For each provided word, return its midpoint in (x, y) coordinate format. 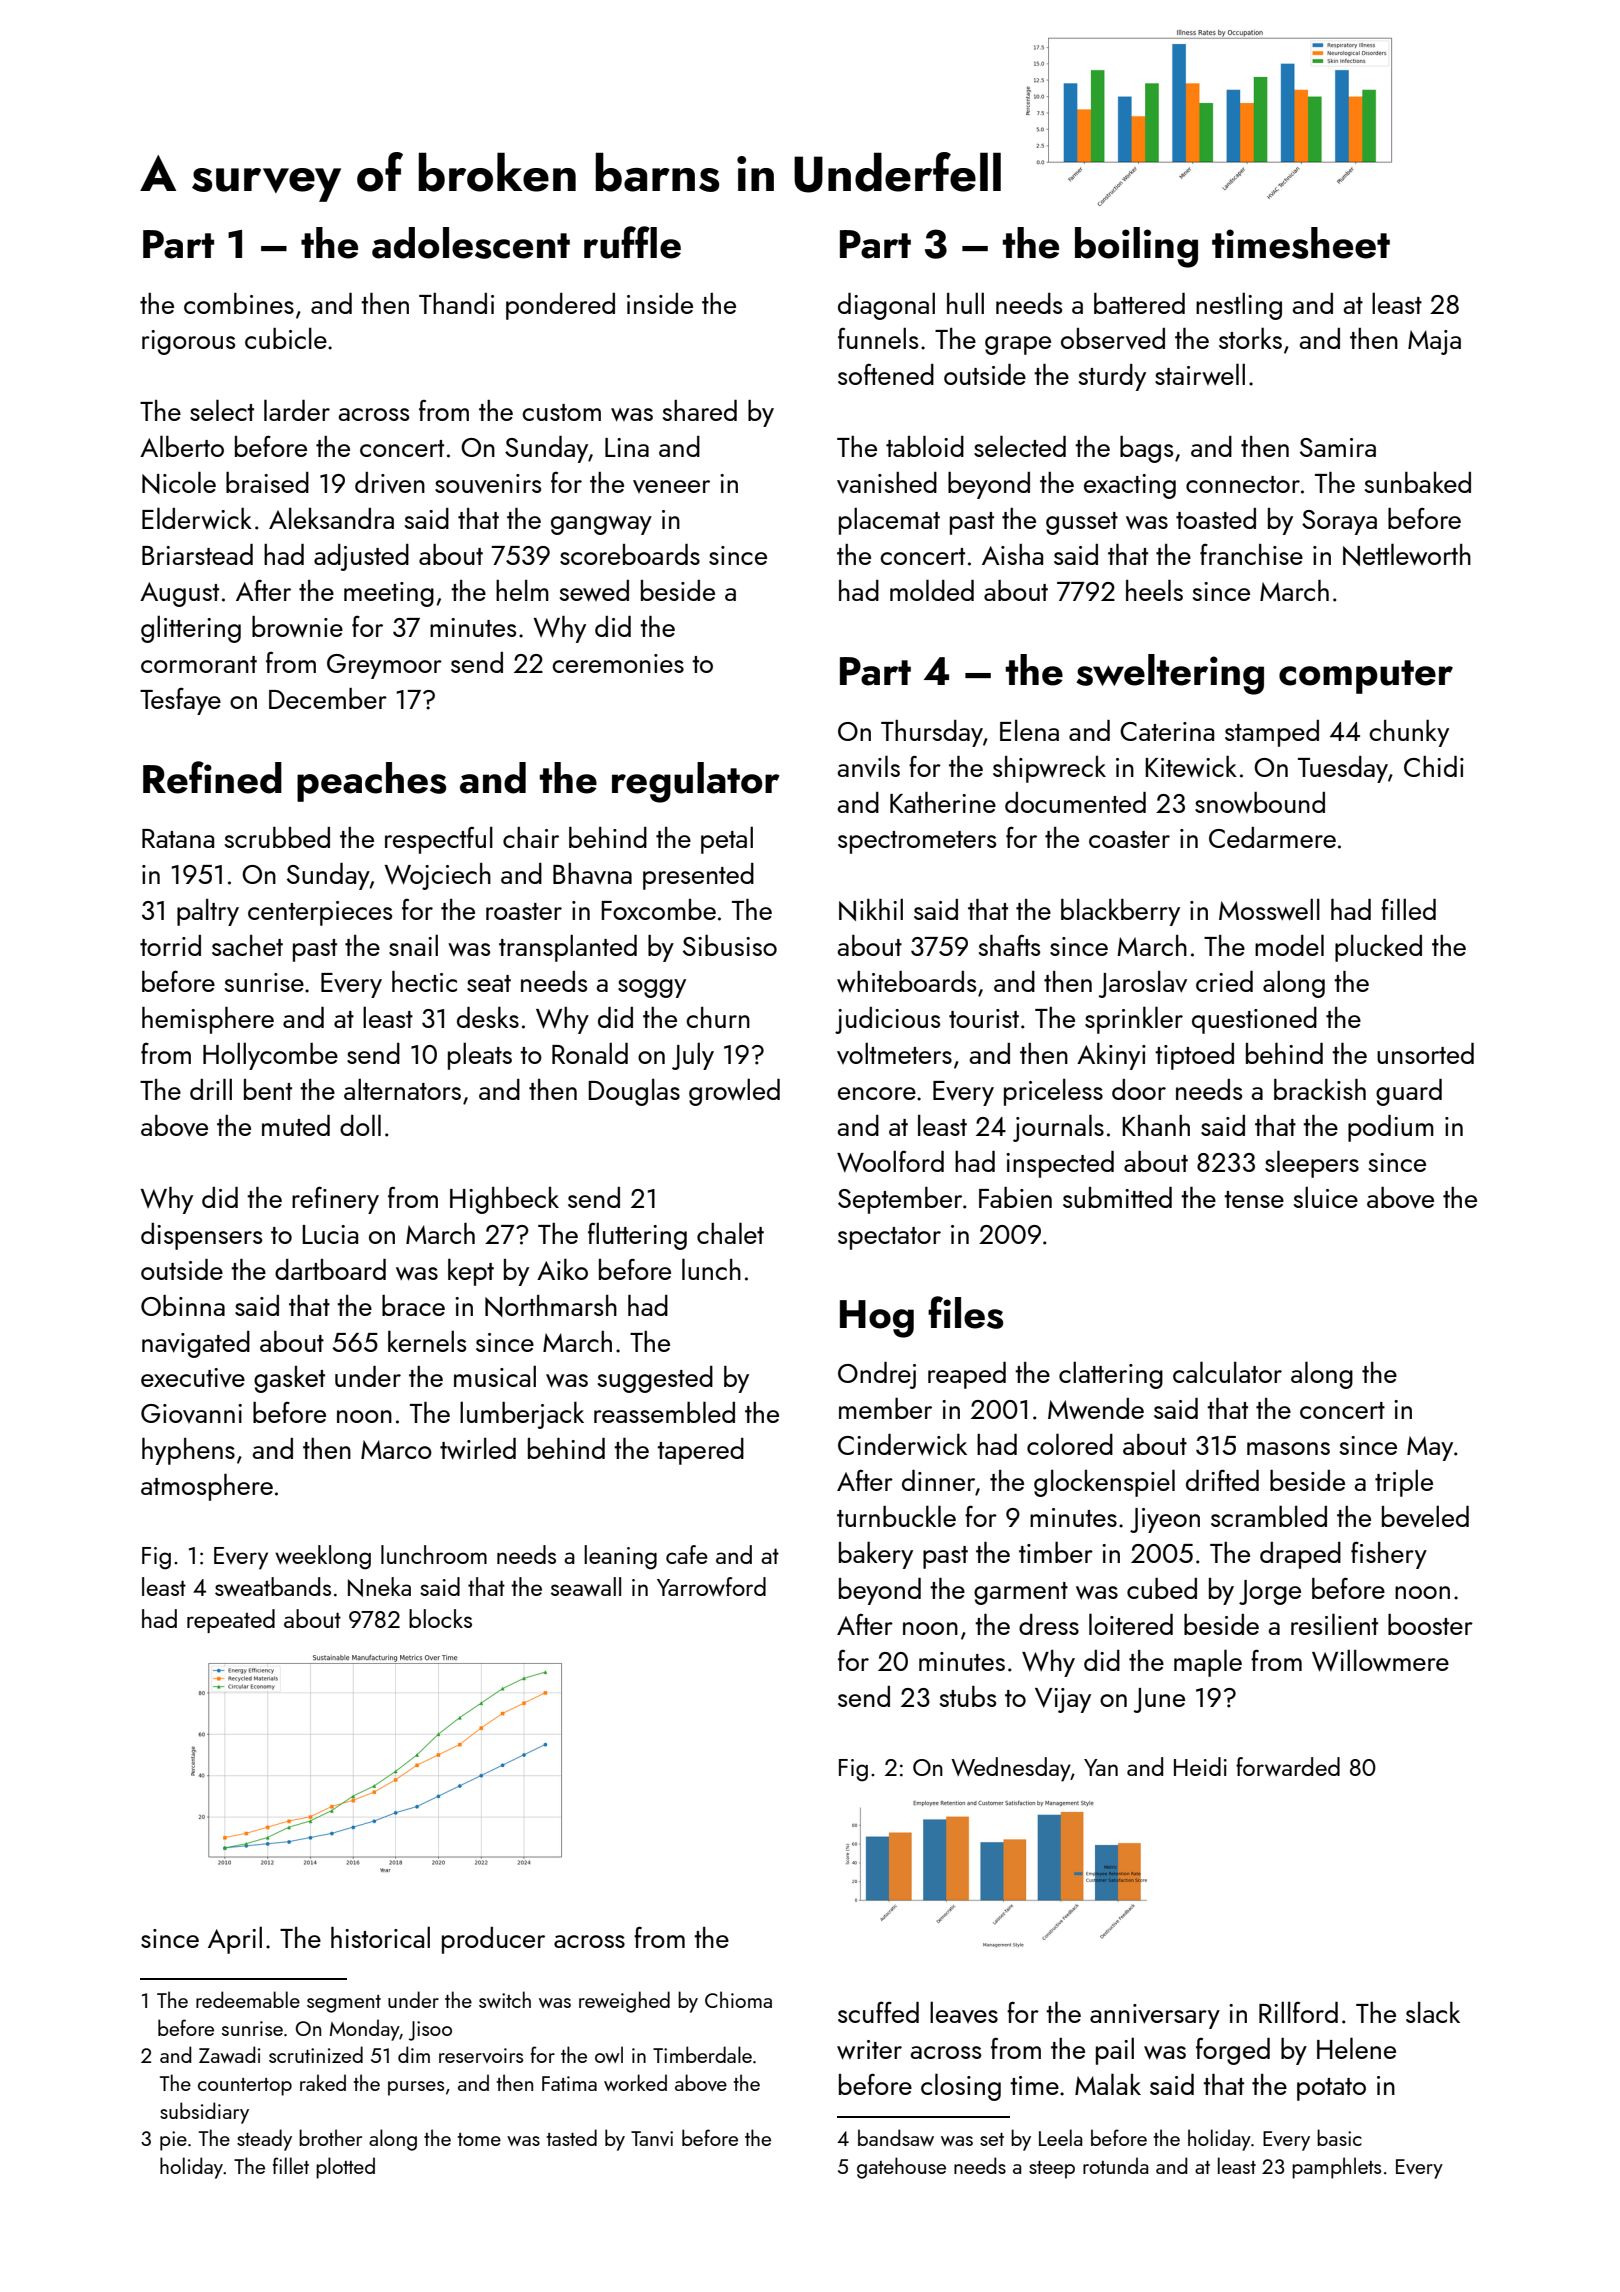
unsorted (1425, 1053)
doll (360, 1125)
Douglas (634, 1092)
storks (1250, 338)
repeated (231, 1621)
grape (1018, 345)
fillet (291, 2165)
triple (1404, 1483)
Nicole (179, 482)
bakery (876, 1555)
